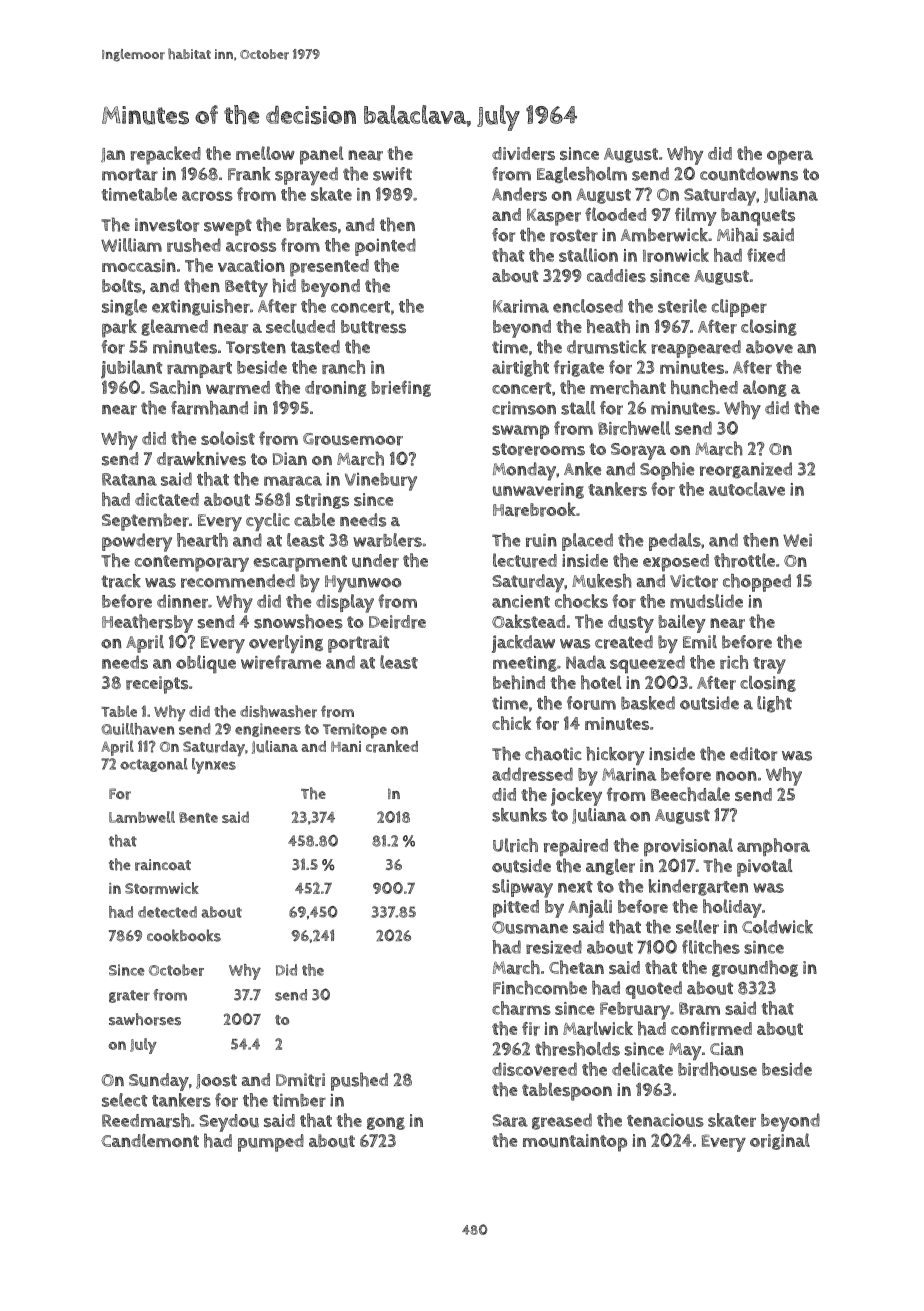 The height and width of the screenshot is (1311, 924). What do you see at coordinates (358, 644) in the screenshot?
I see `portrait` at bounding box center [358, 644].
